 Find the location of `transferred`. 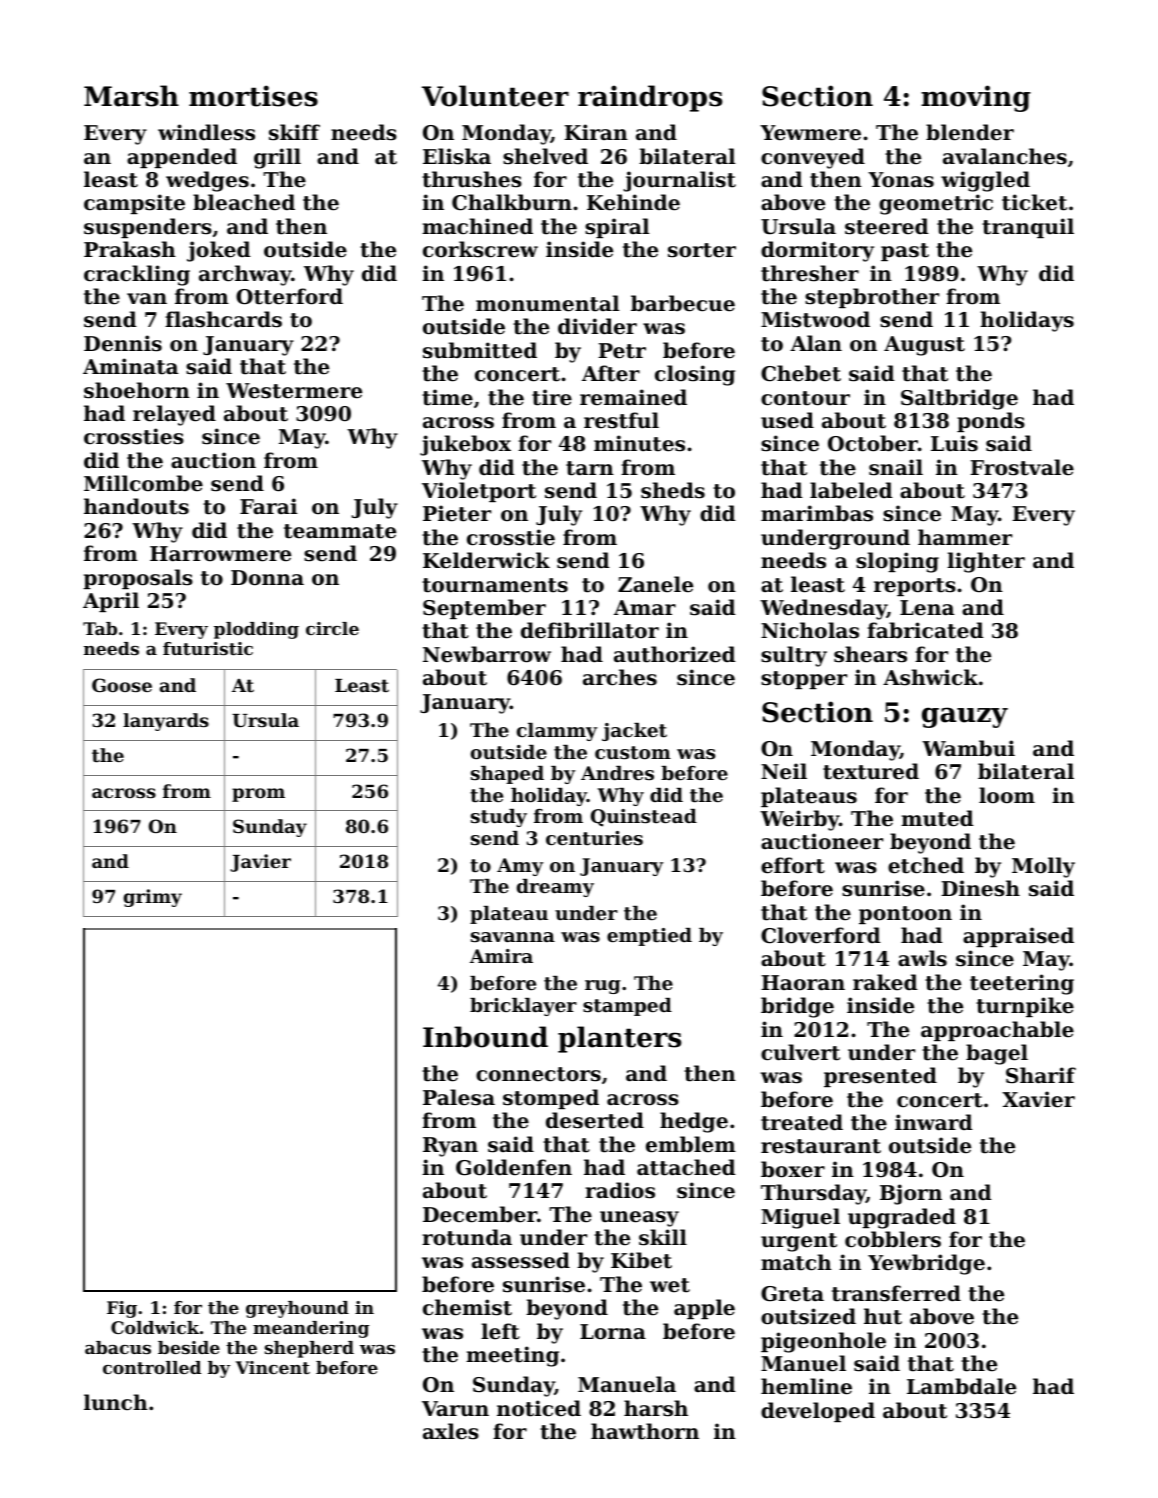

transferred is located at coordinates (896, 1293).
